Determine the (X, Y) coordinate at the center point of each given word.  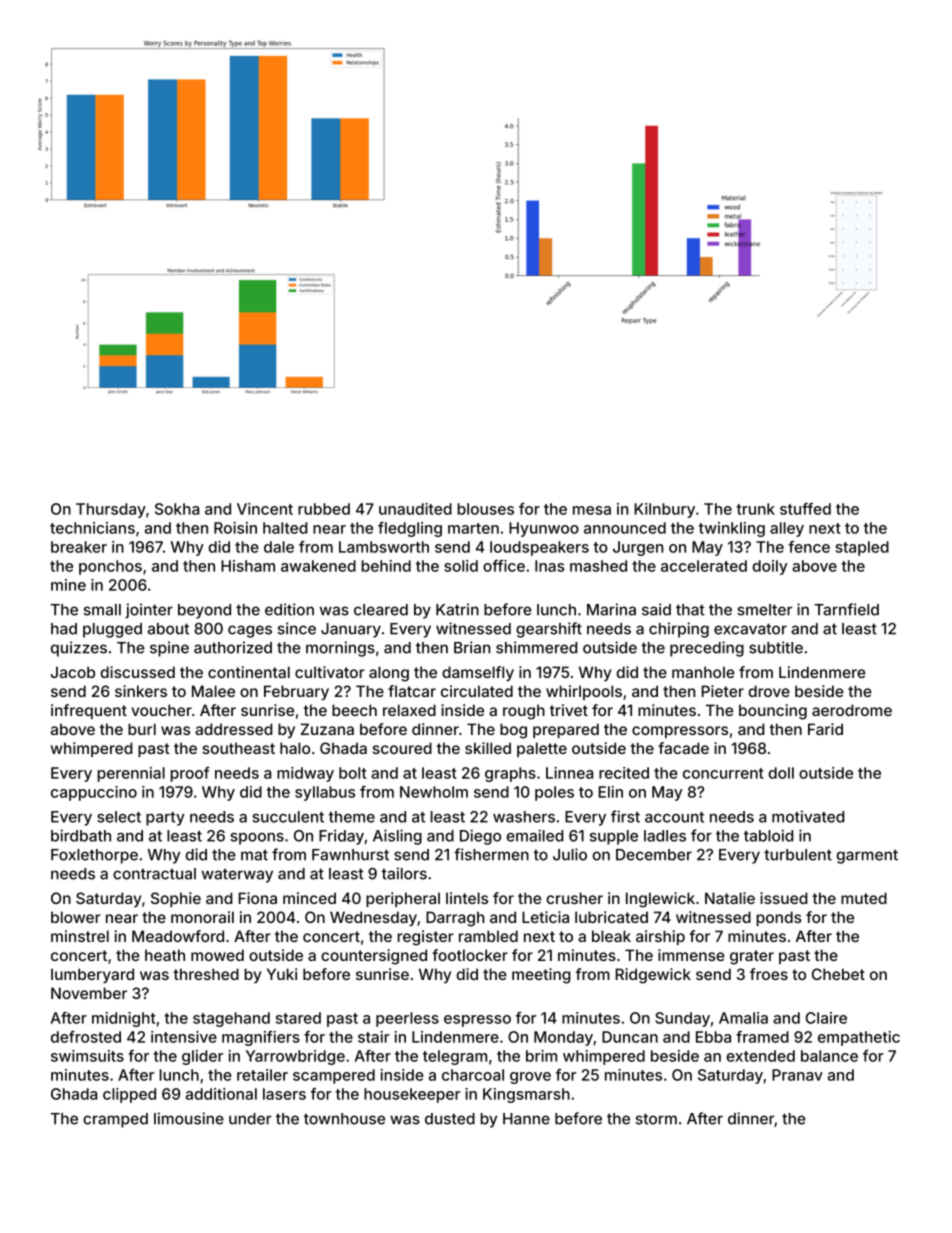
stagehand (231, 1019)
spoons (257, 839)
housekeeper (412, 1095)
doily (770, 567)
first (625, 816)
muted (864, 898)
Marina (611, 609)
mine (68, 585)
